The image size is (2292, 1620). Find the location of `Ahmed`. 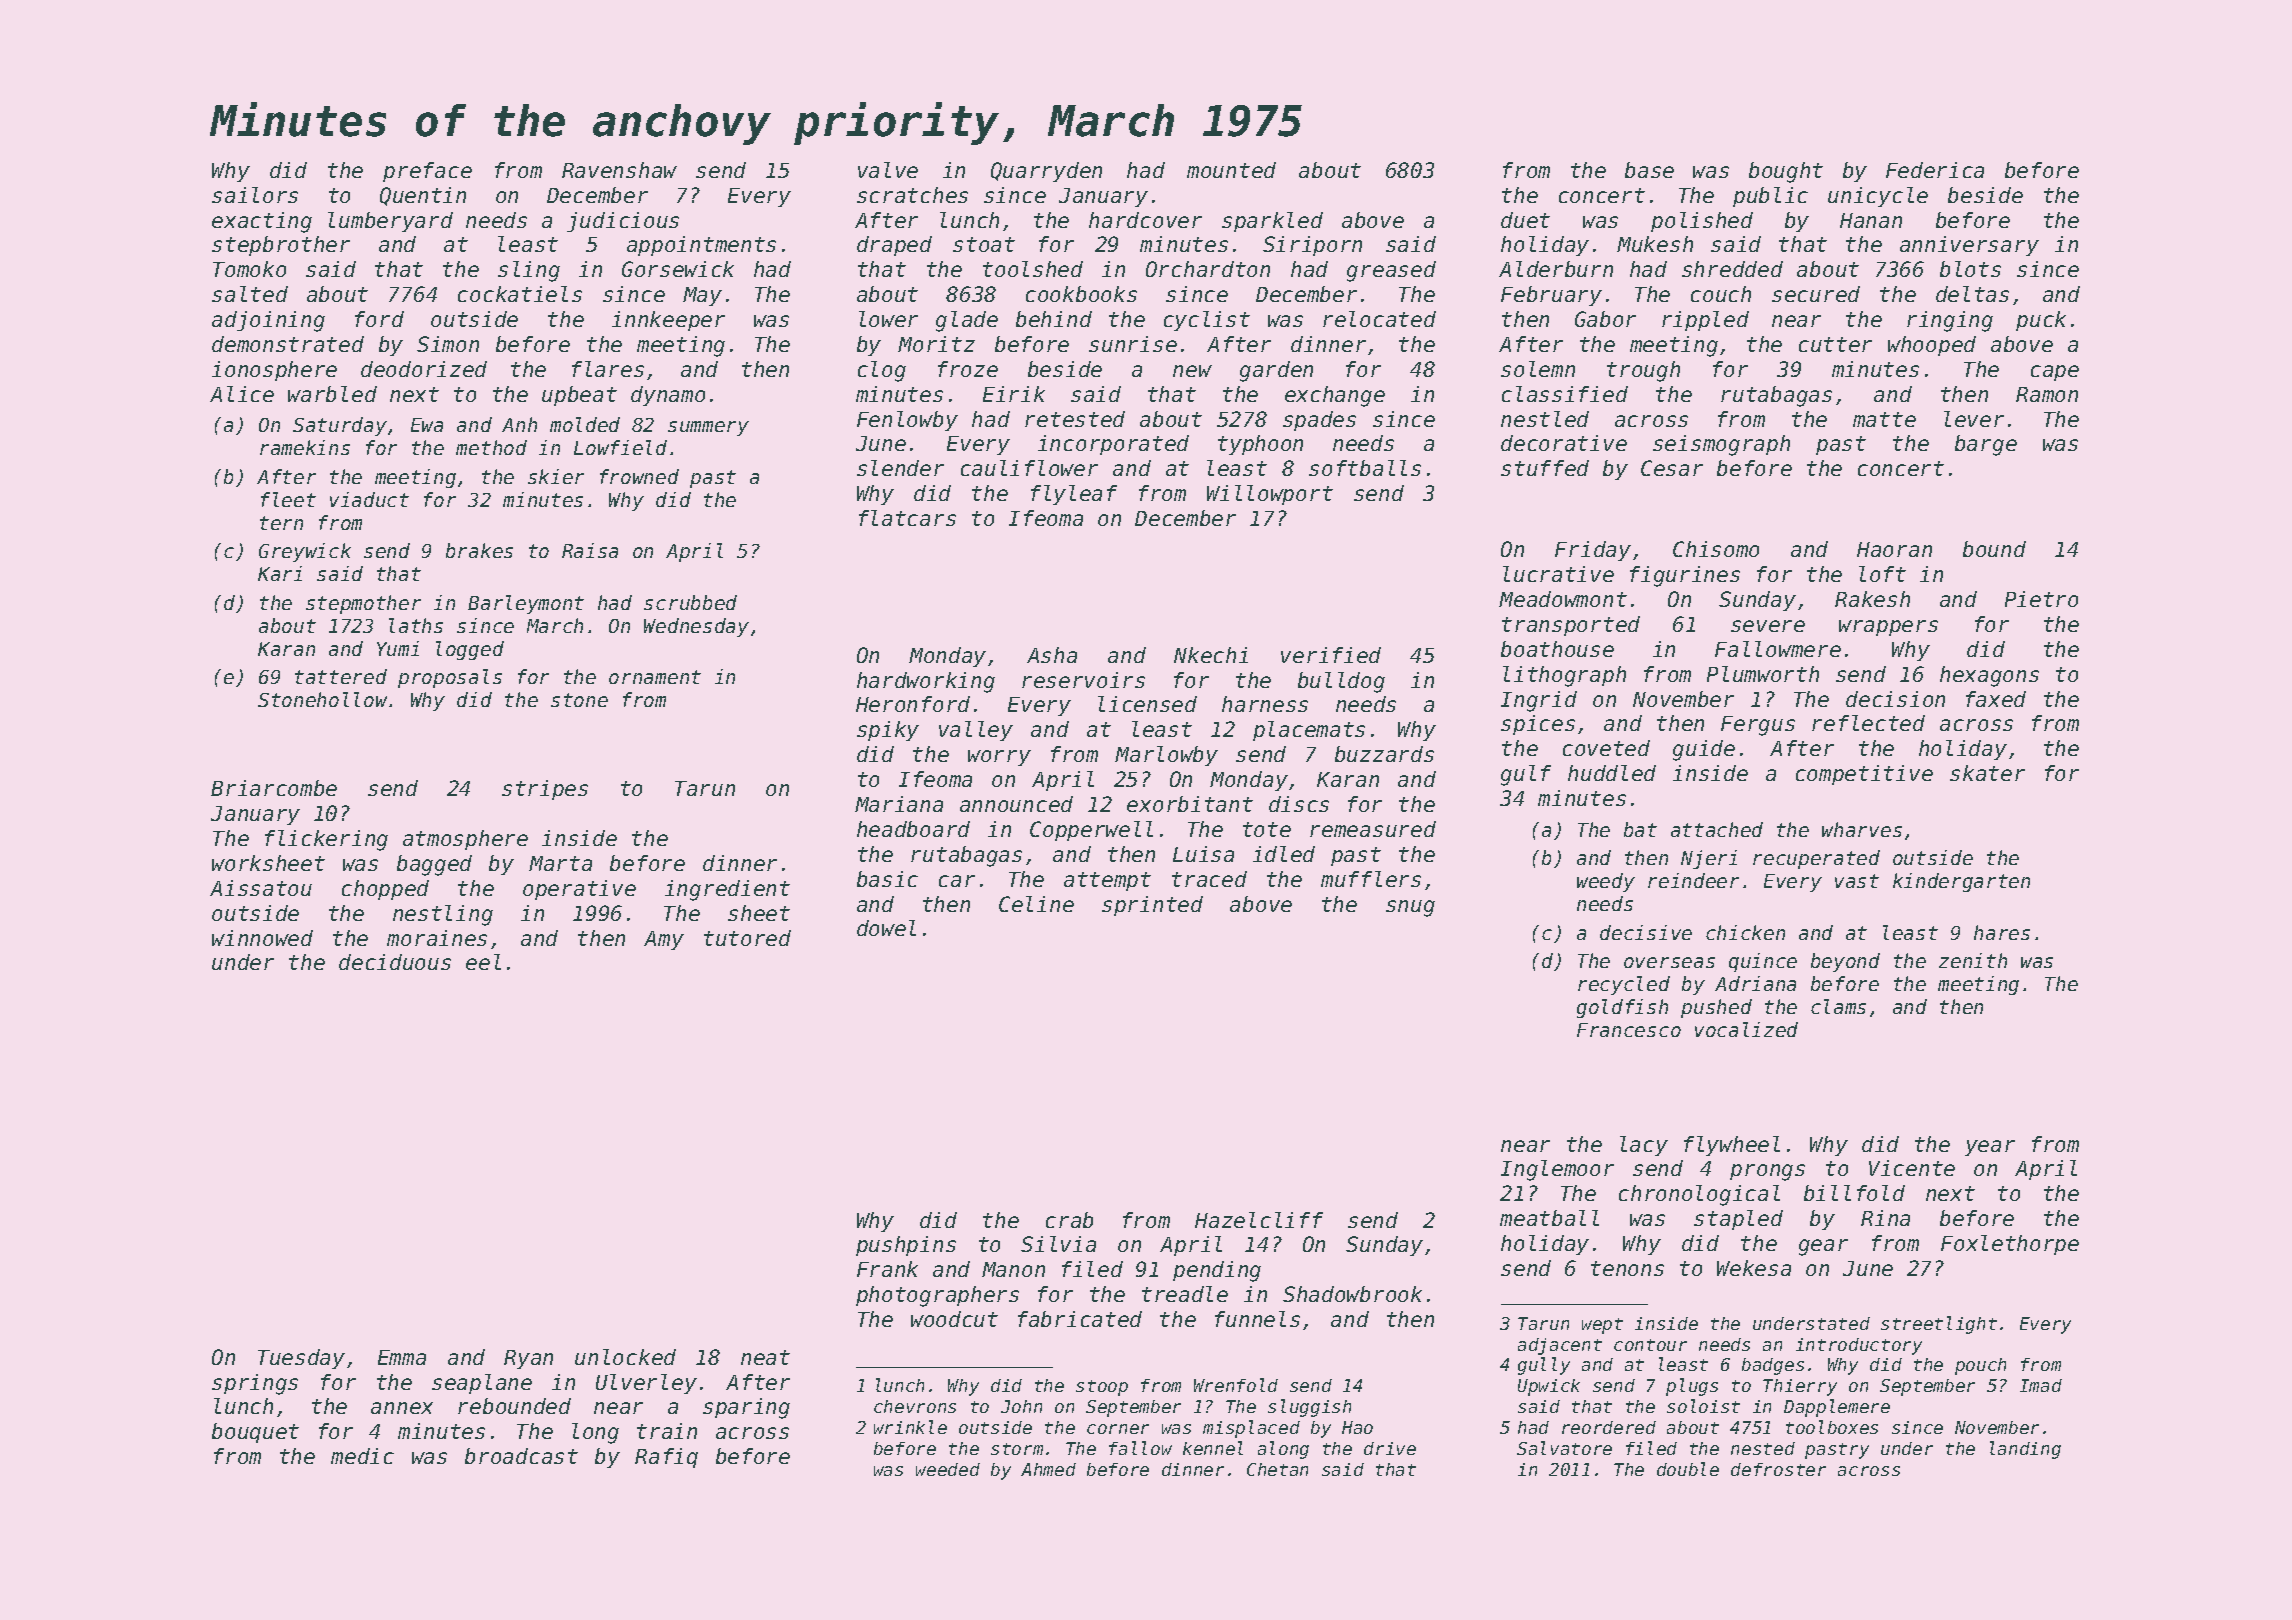

Ahmed is located at coordinates (1048, 1469).
